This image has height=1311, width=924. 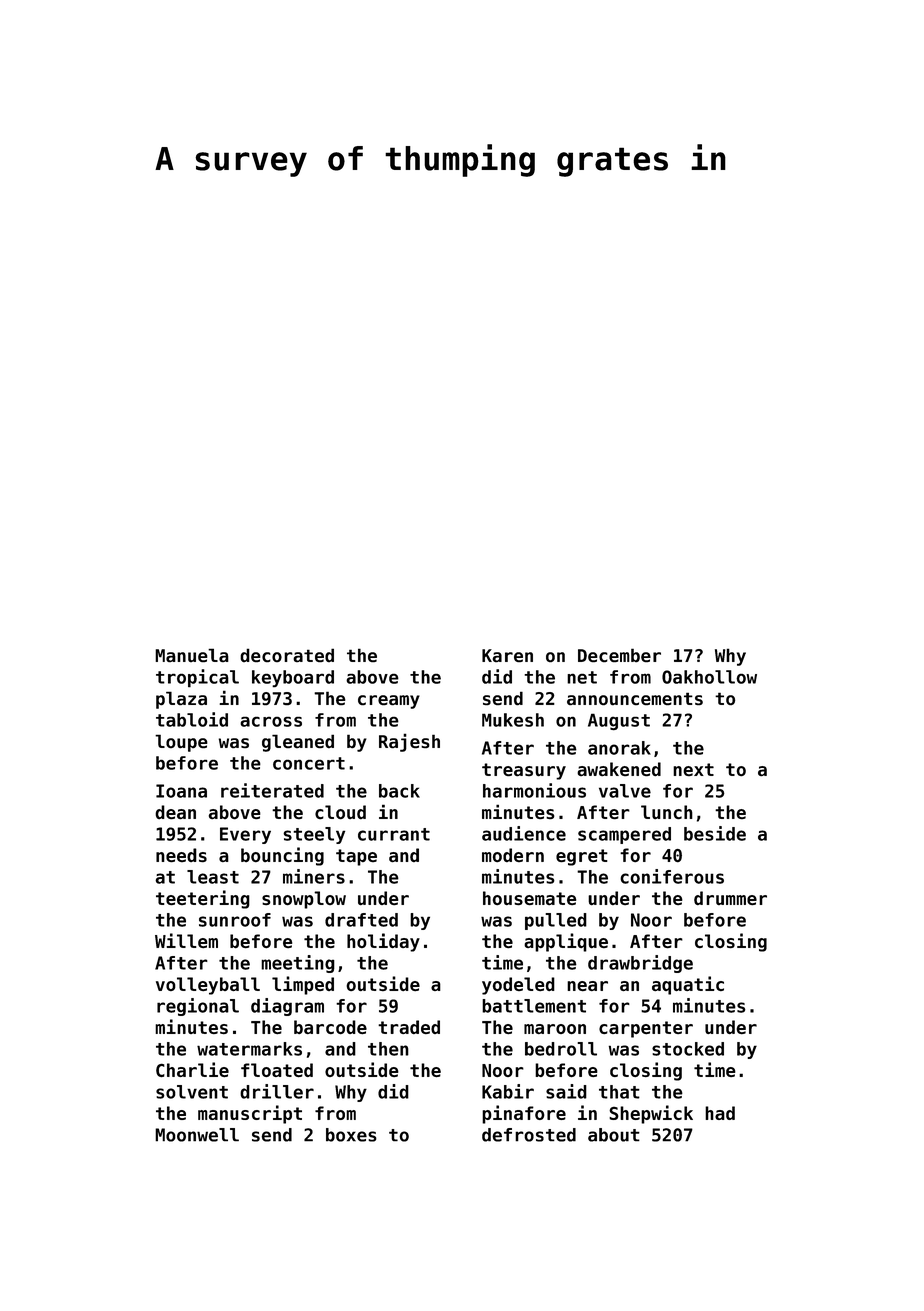 What do you see at coordinates (640, 964) in the image?
I see `drawbridge` at bounding box center [640, 964].
